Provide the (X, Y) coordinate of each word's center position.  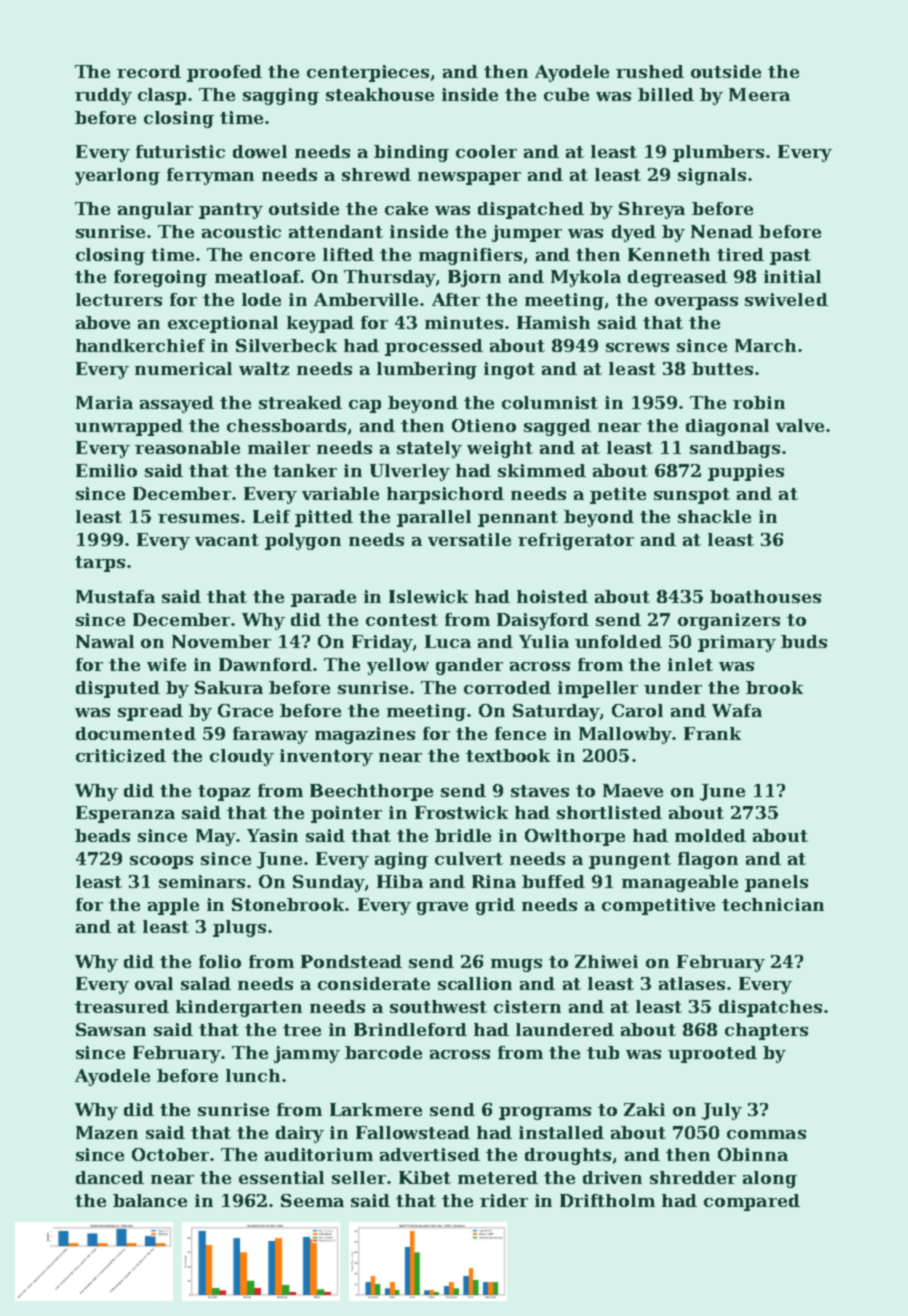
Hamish (553, 322)
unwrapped (129, 427)
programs (545, 1113)
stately (429, 449)
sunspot (692, 496)
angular (155, 210)
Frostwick (461, 812)
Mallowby (625, 735)
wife (166, 664)
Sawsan (111, 1029)
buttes (722, 368)
